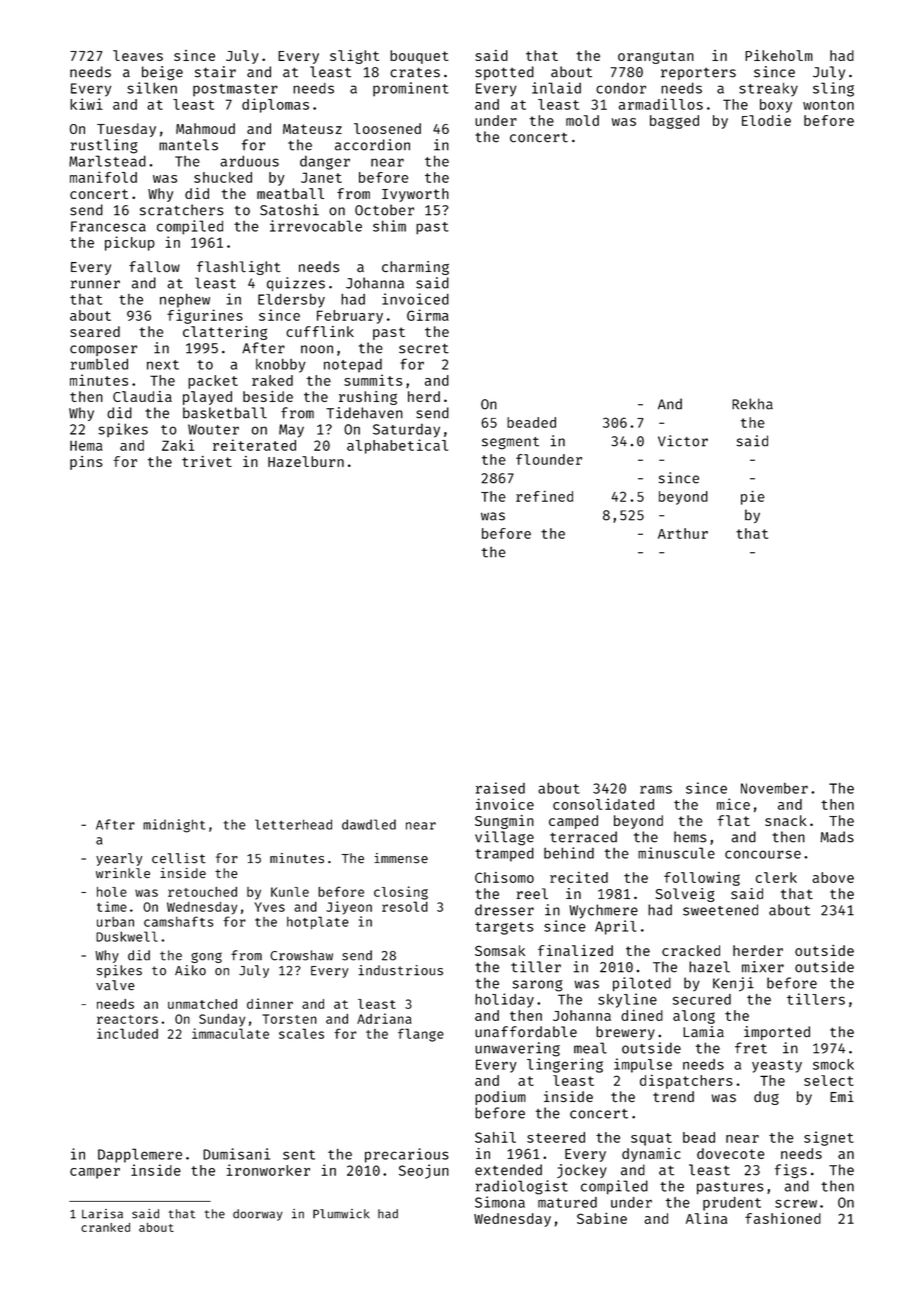 The image size is (924, 1308). Describe the element at coordinates (350, 317) in the image. I see `February` at that location.
